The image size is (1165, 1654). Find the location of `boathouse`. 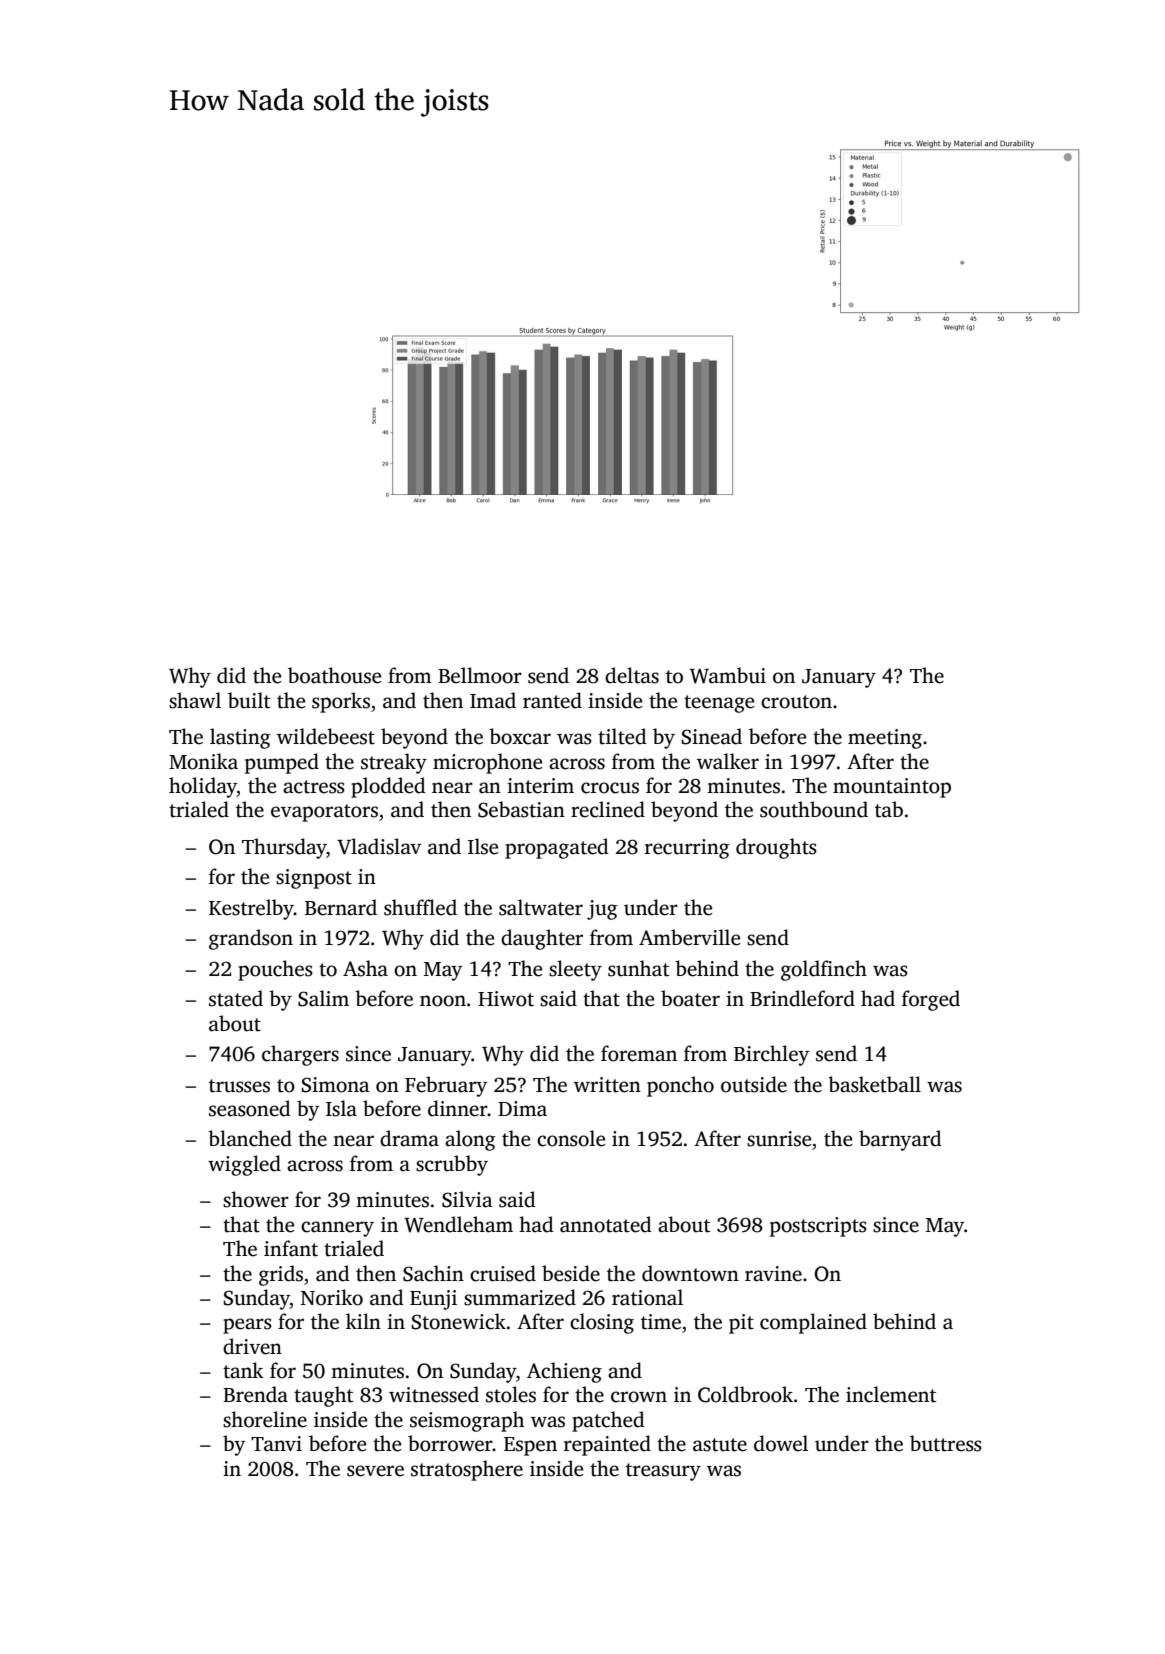

boathouse is located at coordinates (335, 675).
